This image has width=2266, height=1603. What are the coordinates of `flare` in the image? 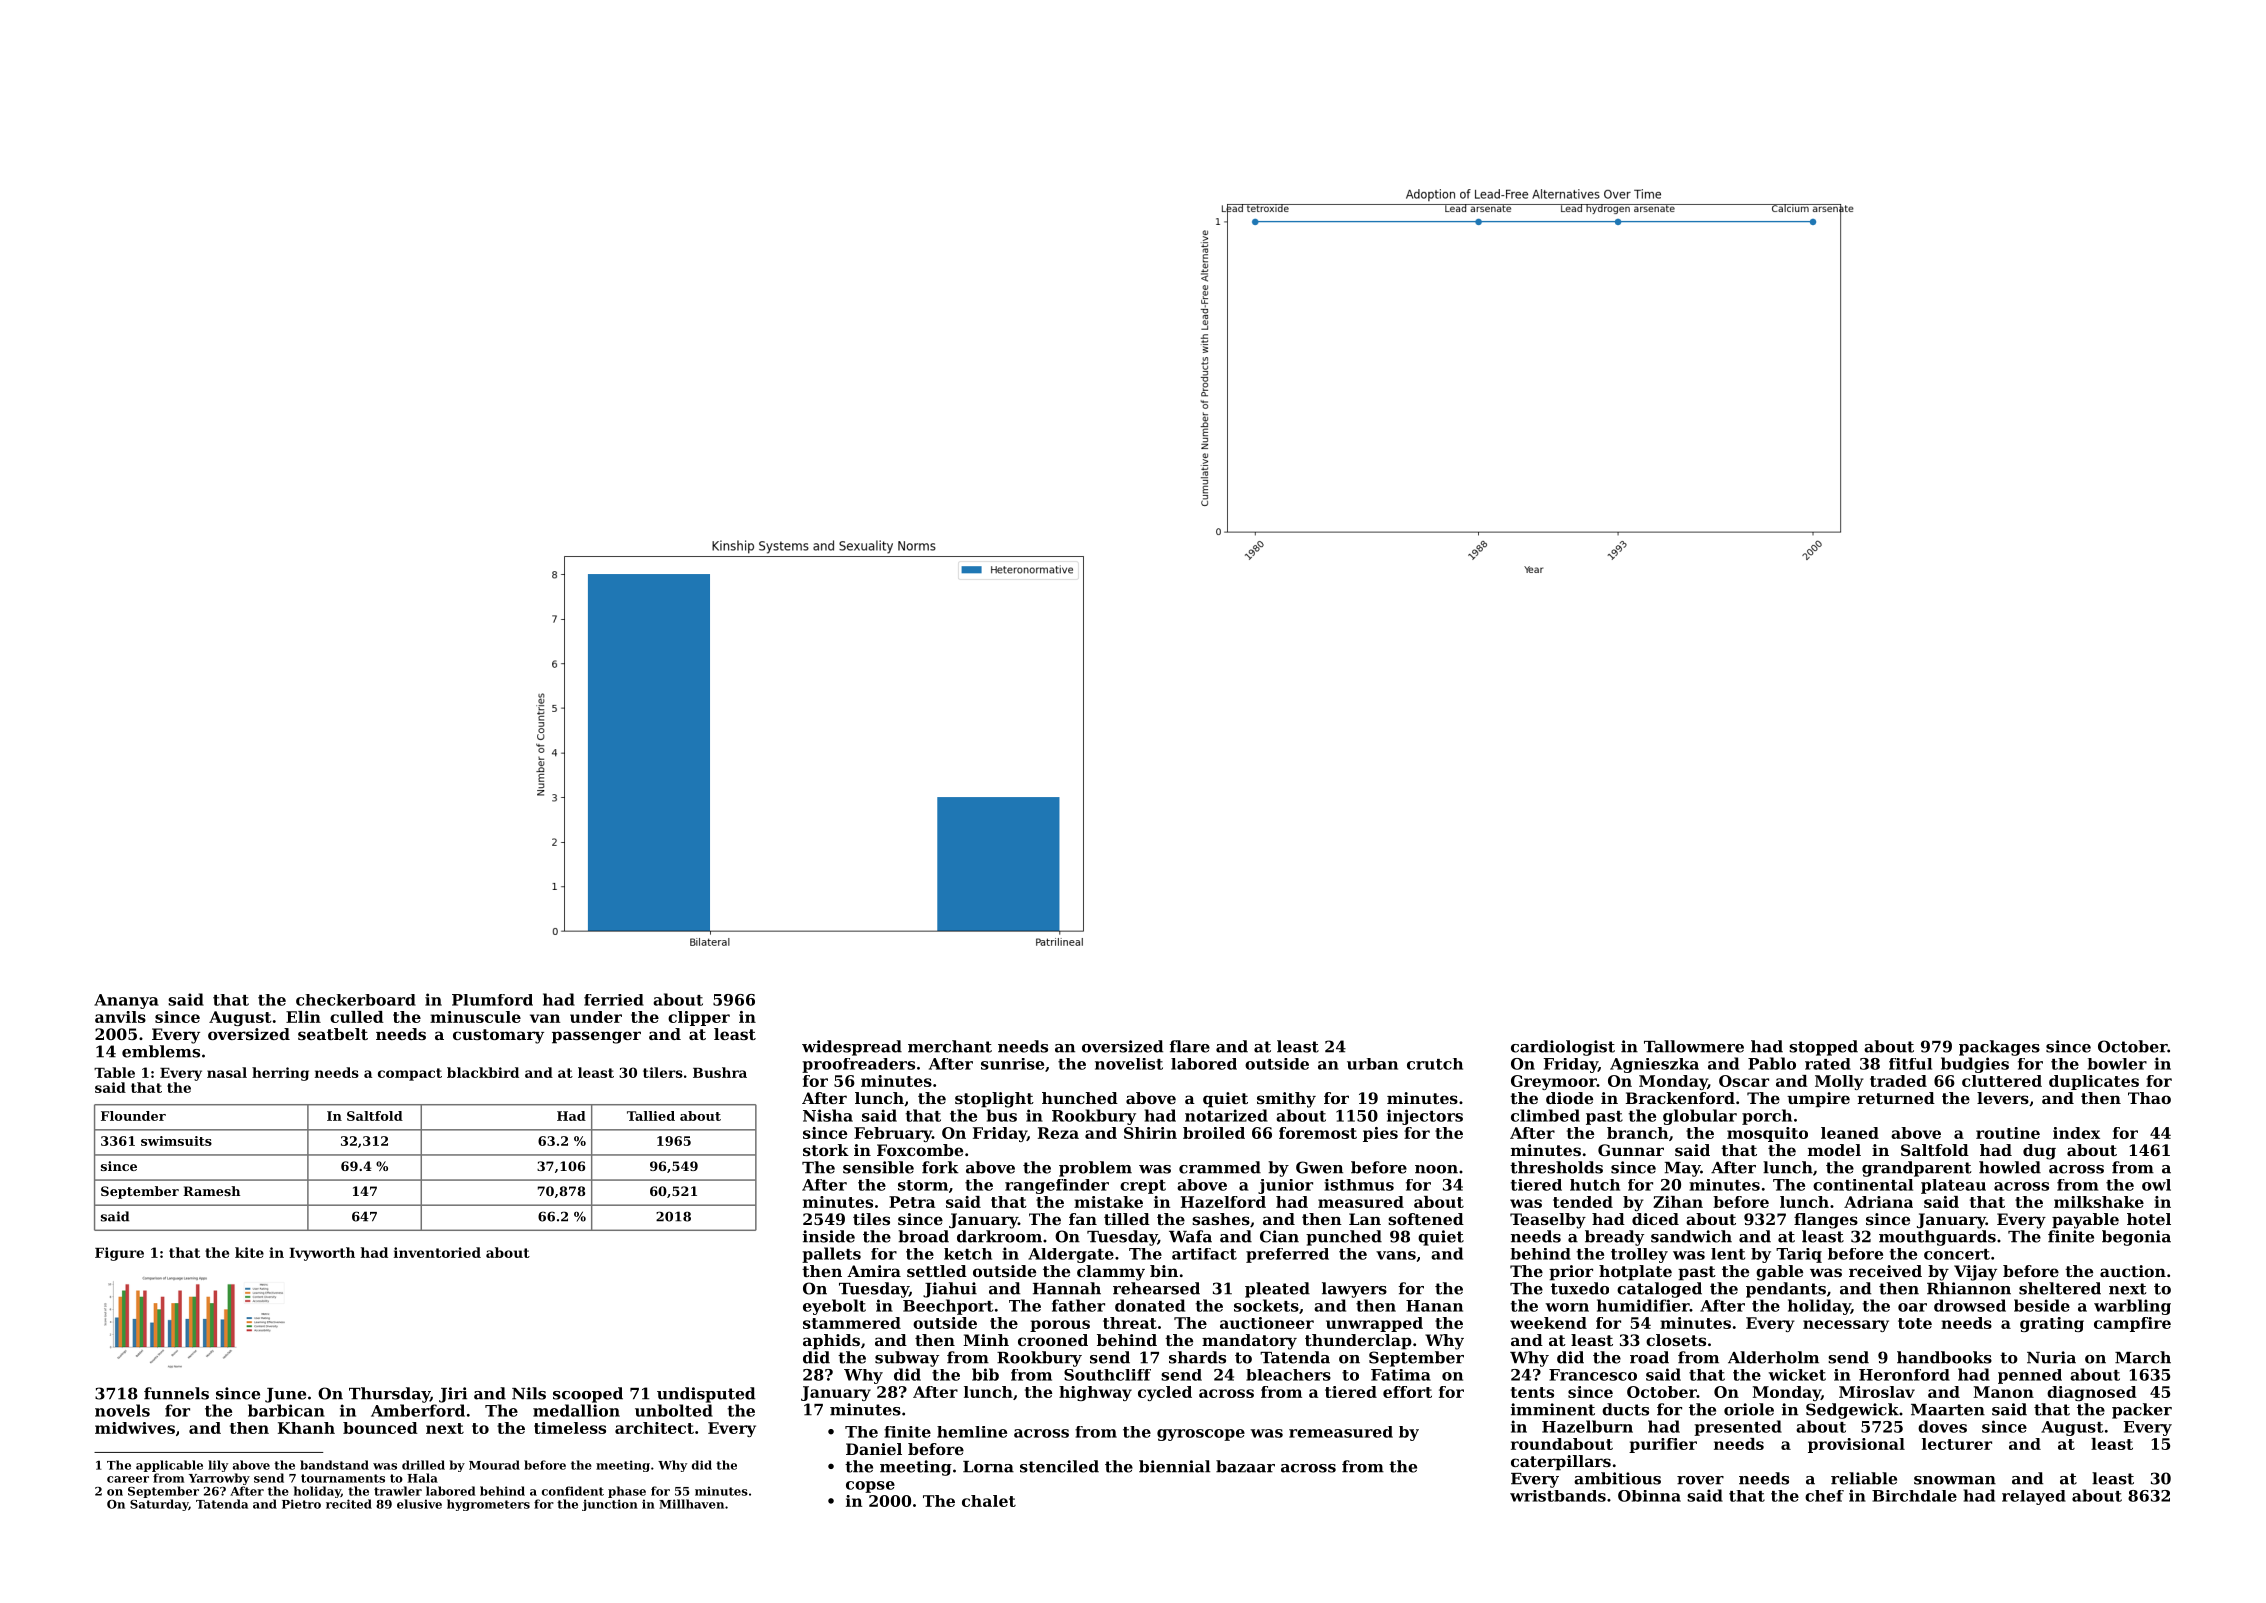 It's located at (1190, 1046).
